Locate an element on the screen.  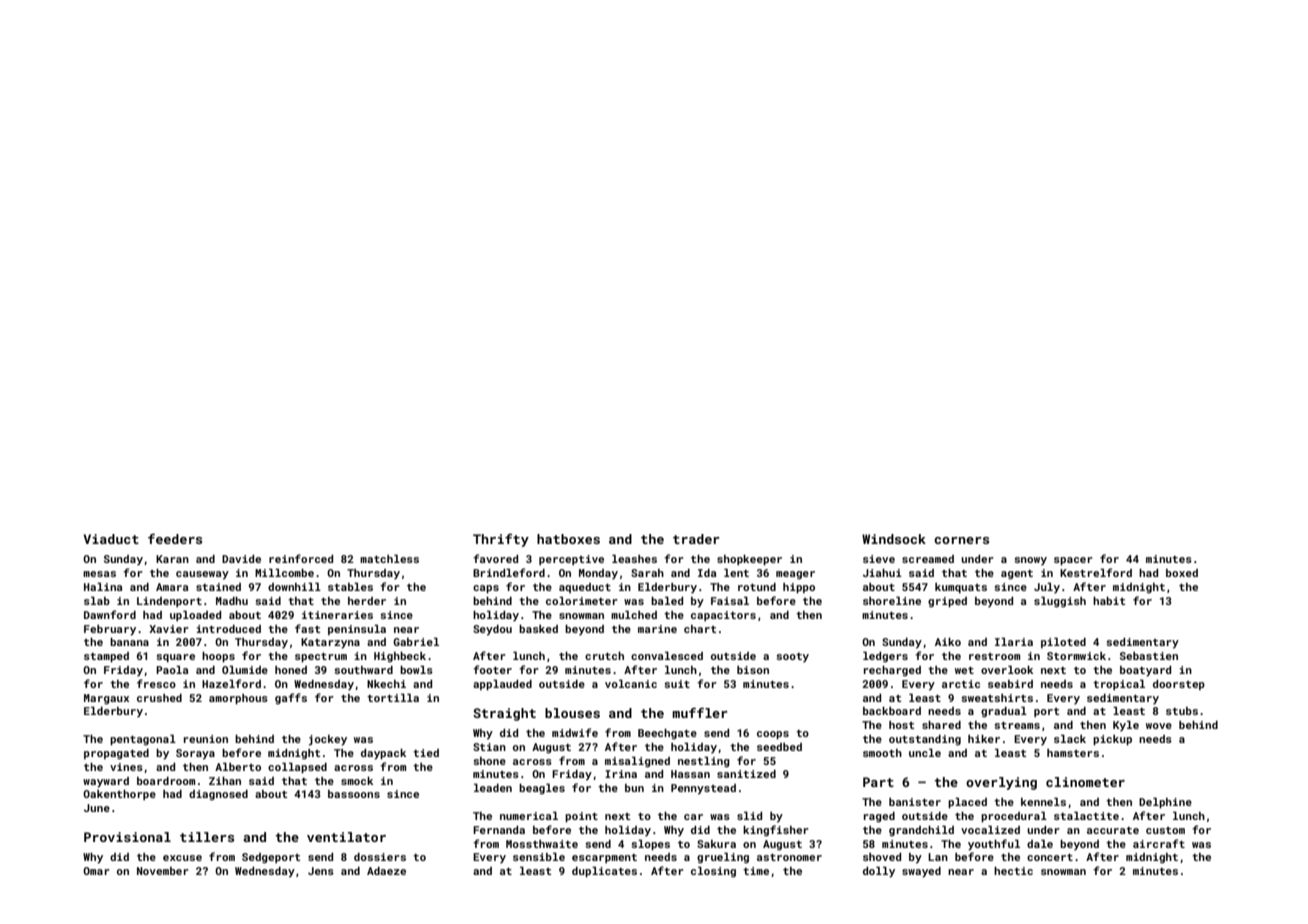
wayward is located at coordinates (106, 782).
